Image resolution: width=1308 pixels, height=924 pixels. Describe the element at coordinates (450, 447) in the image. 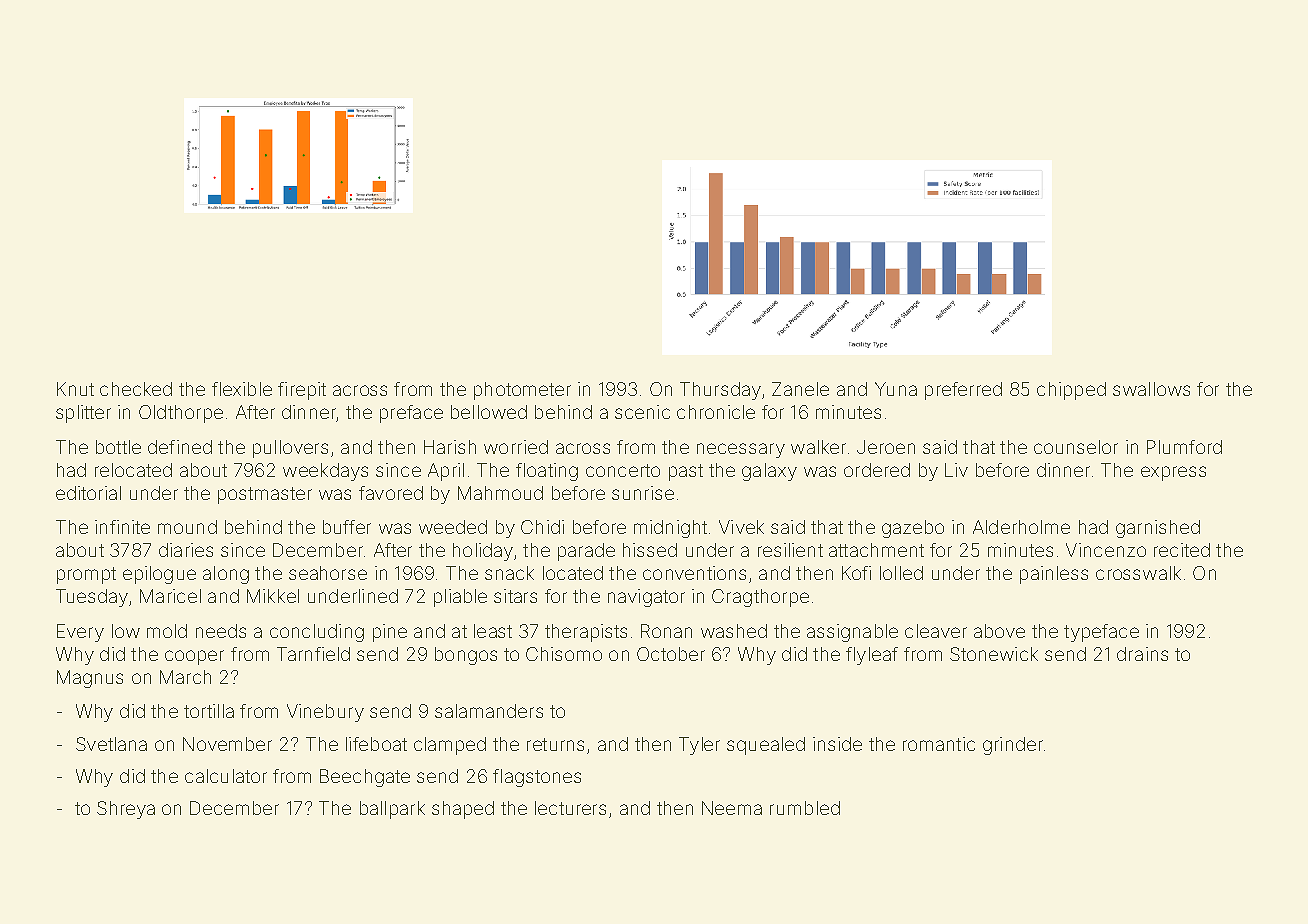

I see `Harish` at that location.
